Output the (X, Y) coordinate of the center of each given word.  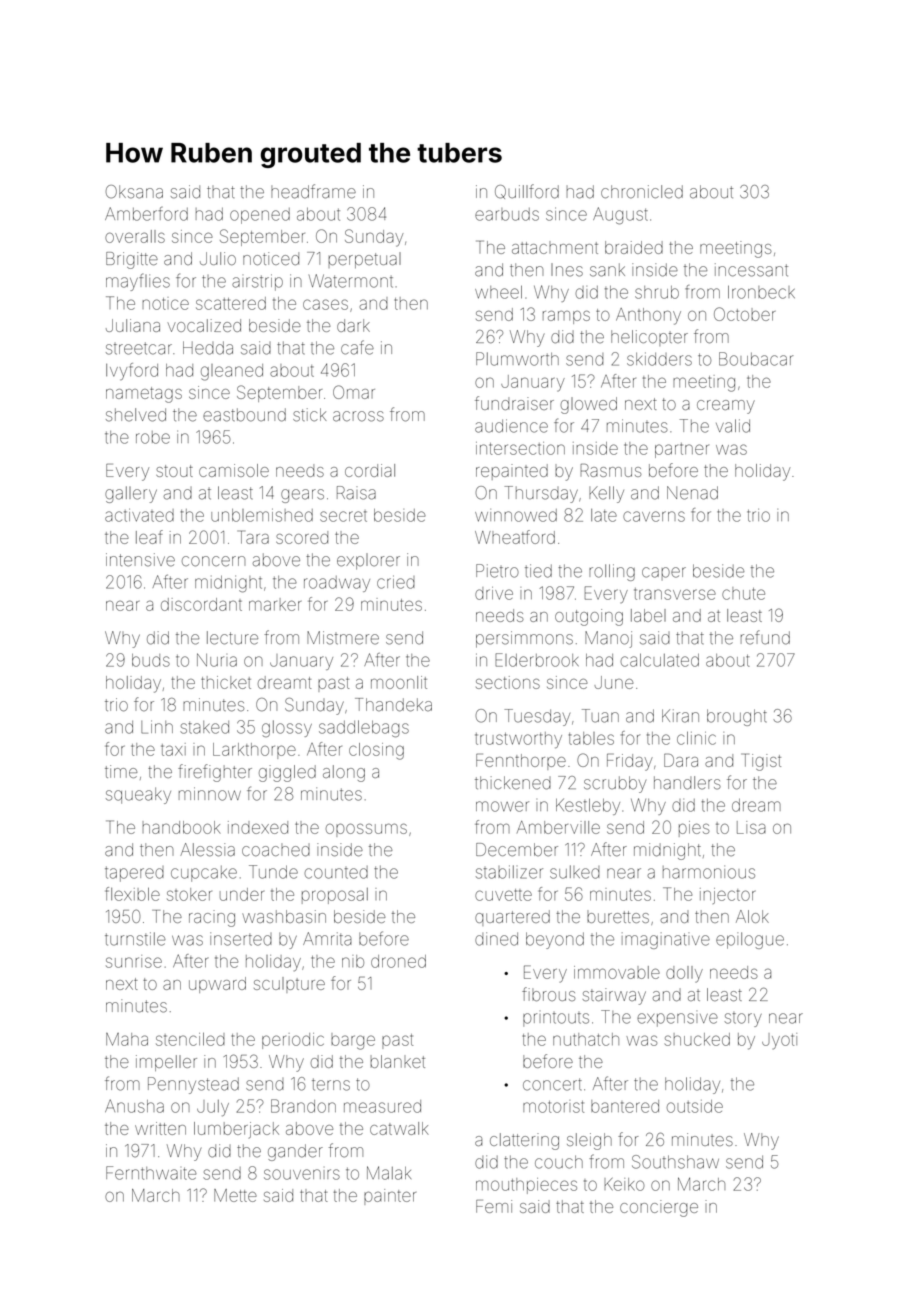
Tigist (762, 762)
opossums (366, 830)
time (121, 771)
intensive (140, 560)
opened (260, 216)
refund (765, 637)
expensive (677, 1020)
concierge (659, 1208)
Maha (127, 1039)
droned (398, 961)
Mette (235, 1195)
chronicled (642, 192)
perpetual (364, 260)
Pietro (497, 571)
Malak (389, 1173)
